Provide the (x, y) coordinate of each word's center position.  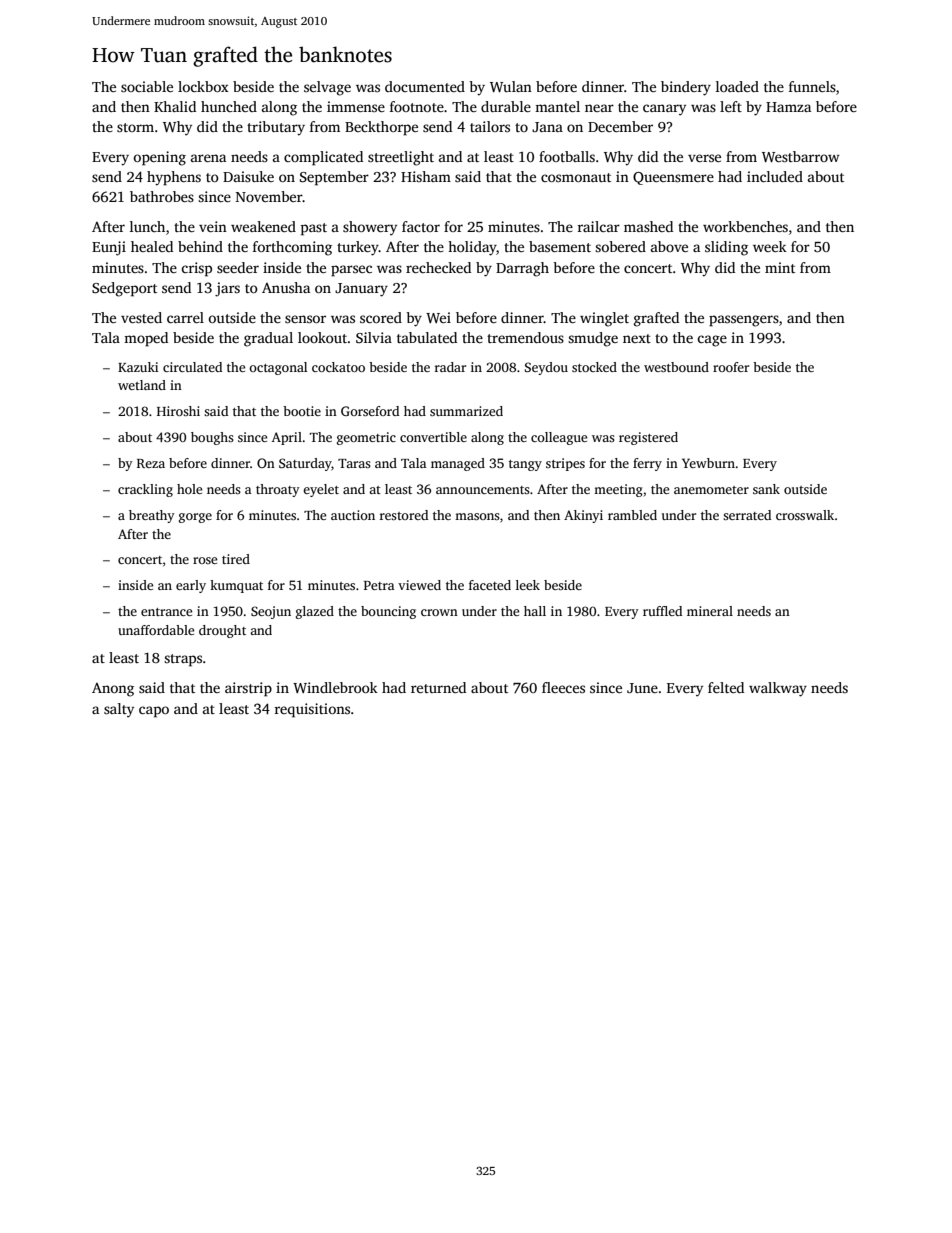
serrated (747, 515)
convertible (433, 437)
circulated (192, 367)
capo (154, 712)
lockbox (203, 86)
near (599, 108)
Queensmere (673, 178)
